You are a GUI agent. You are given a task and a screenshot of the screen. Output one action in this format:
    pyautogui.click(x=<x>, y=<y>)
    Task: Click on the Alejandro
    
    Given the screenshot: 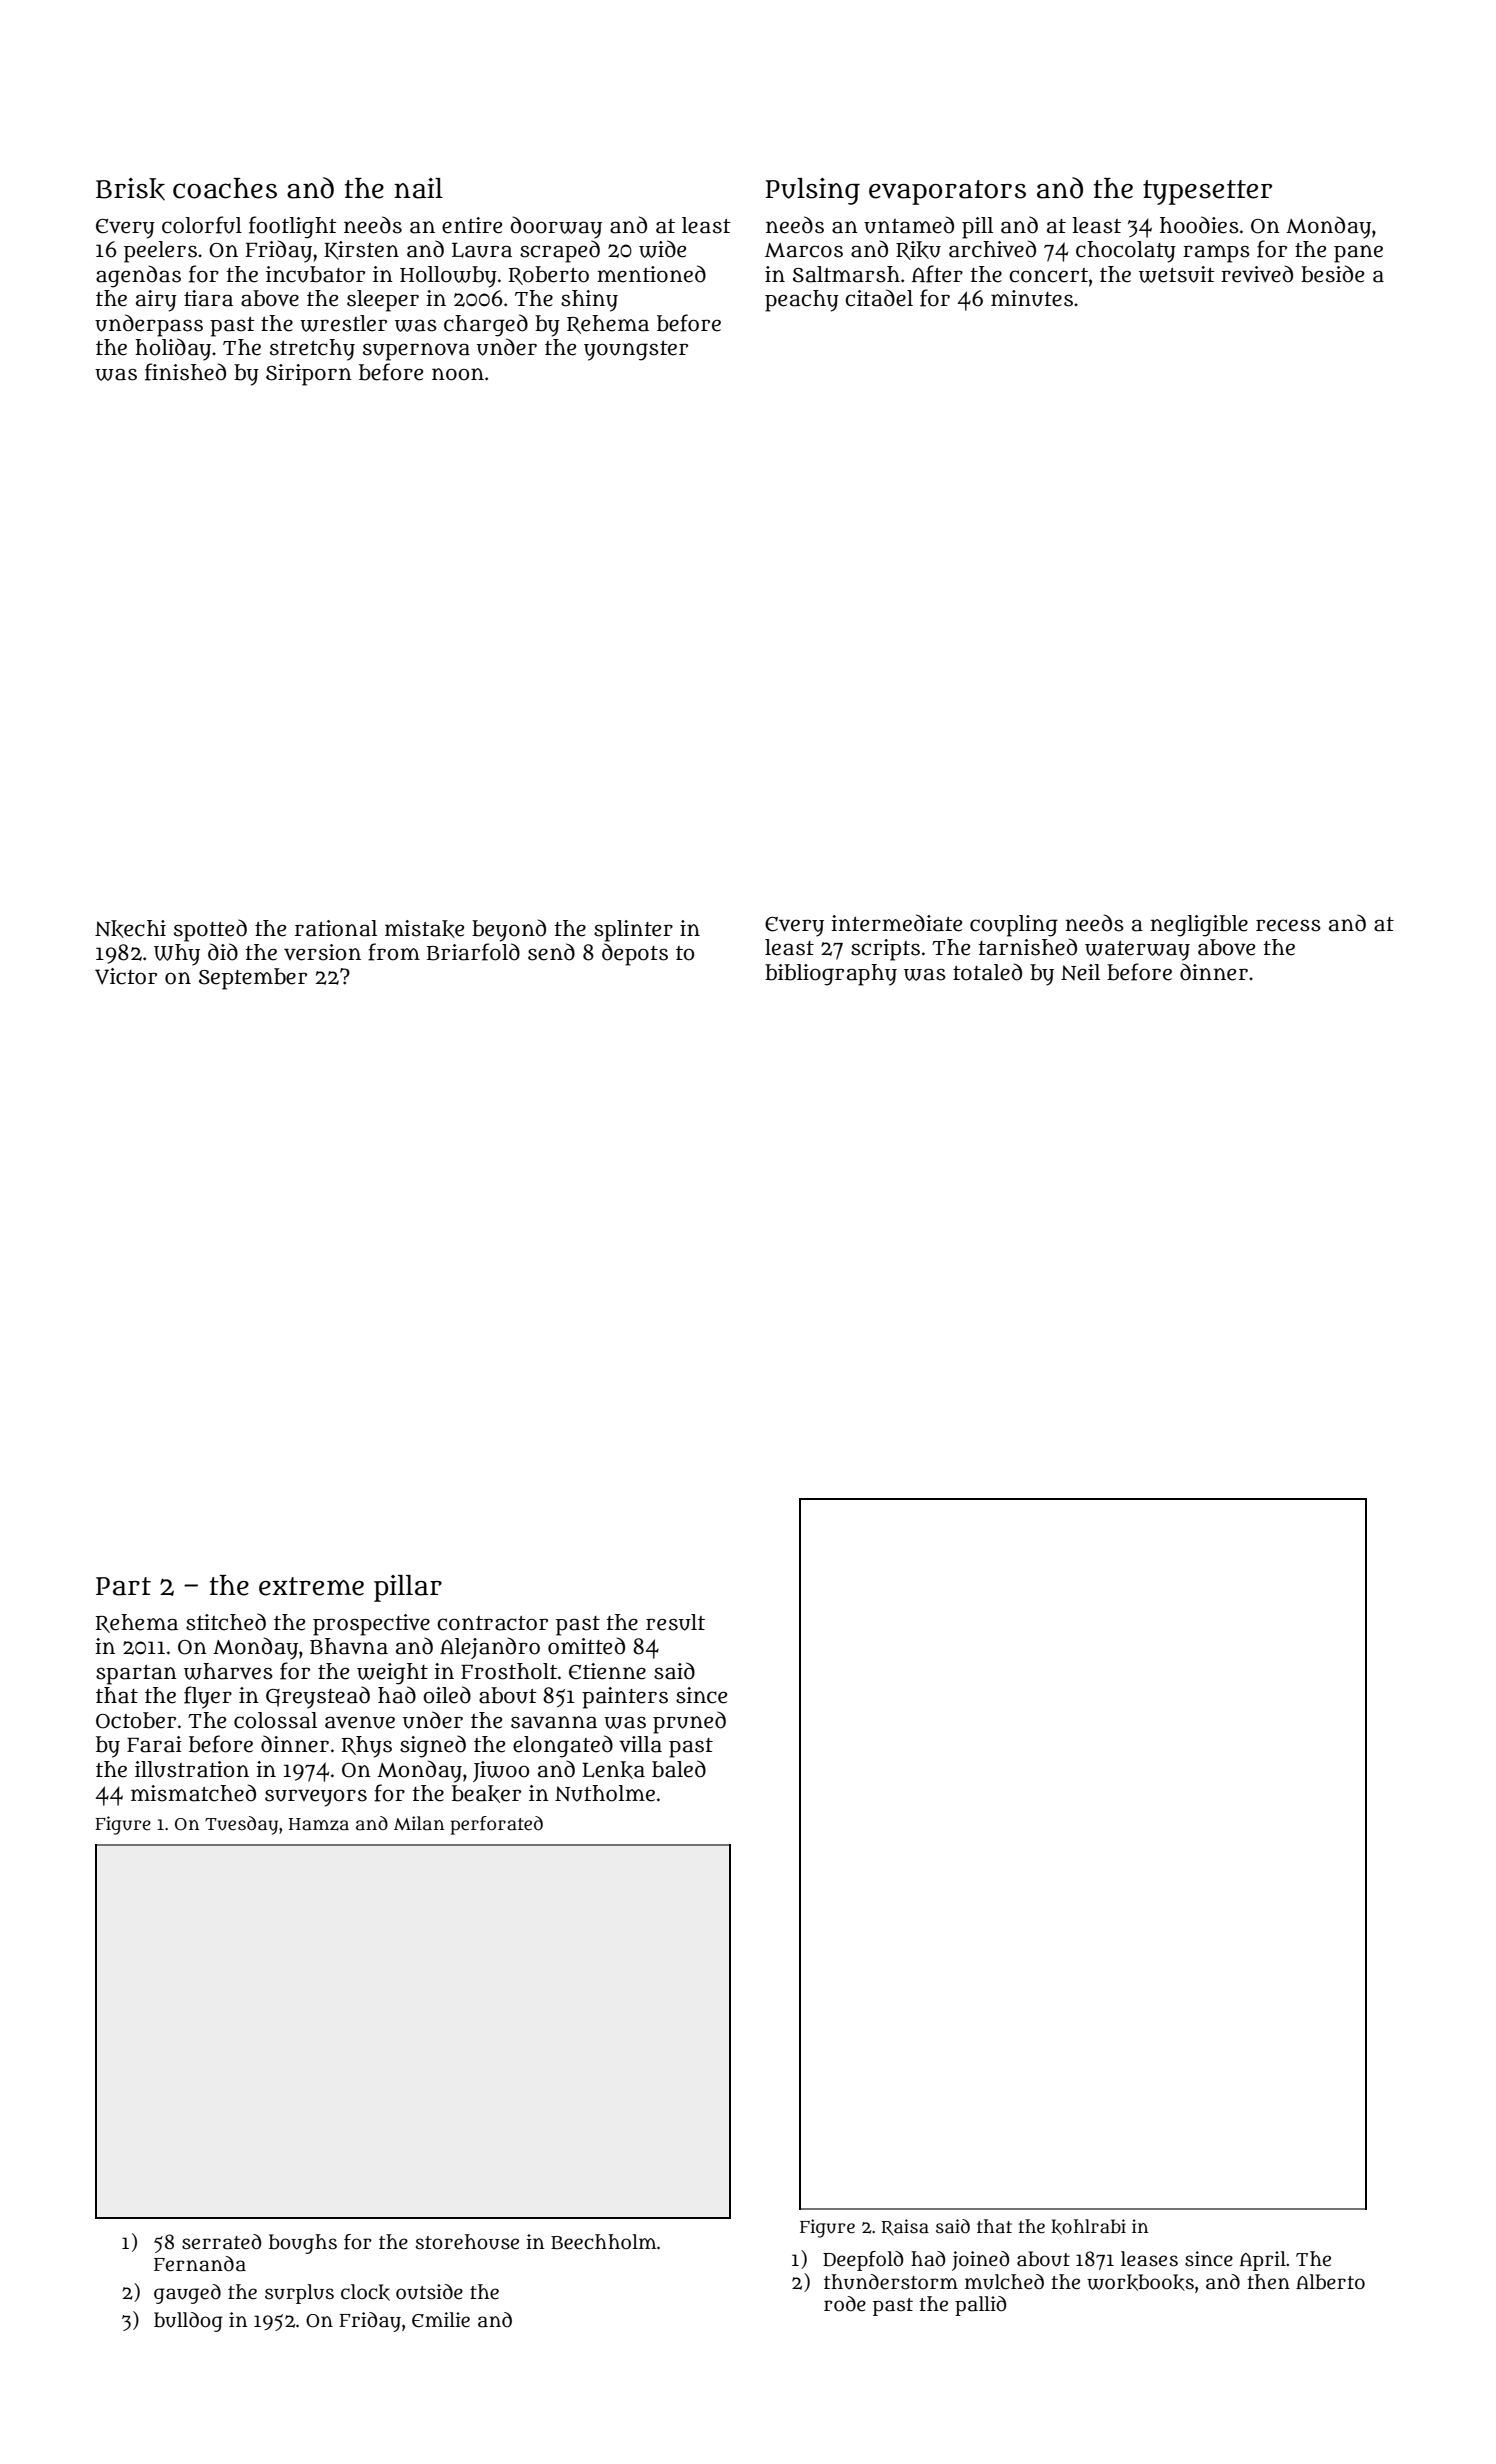 What is the action you would take?
    pyautogui.click(x=490, y=1648)
